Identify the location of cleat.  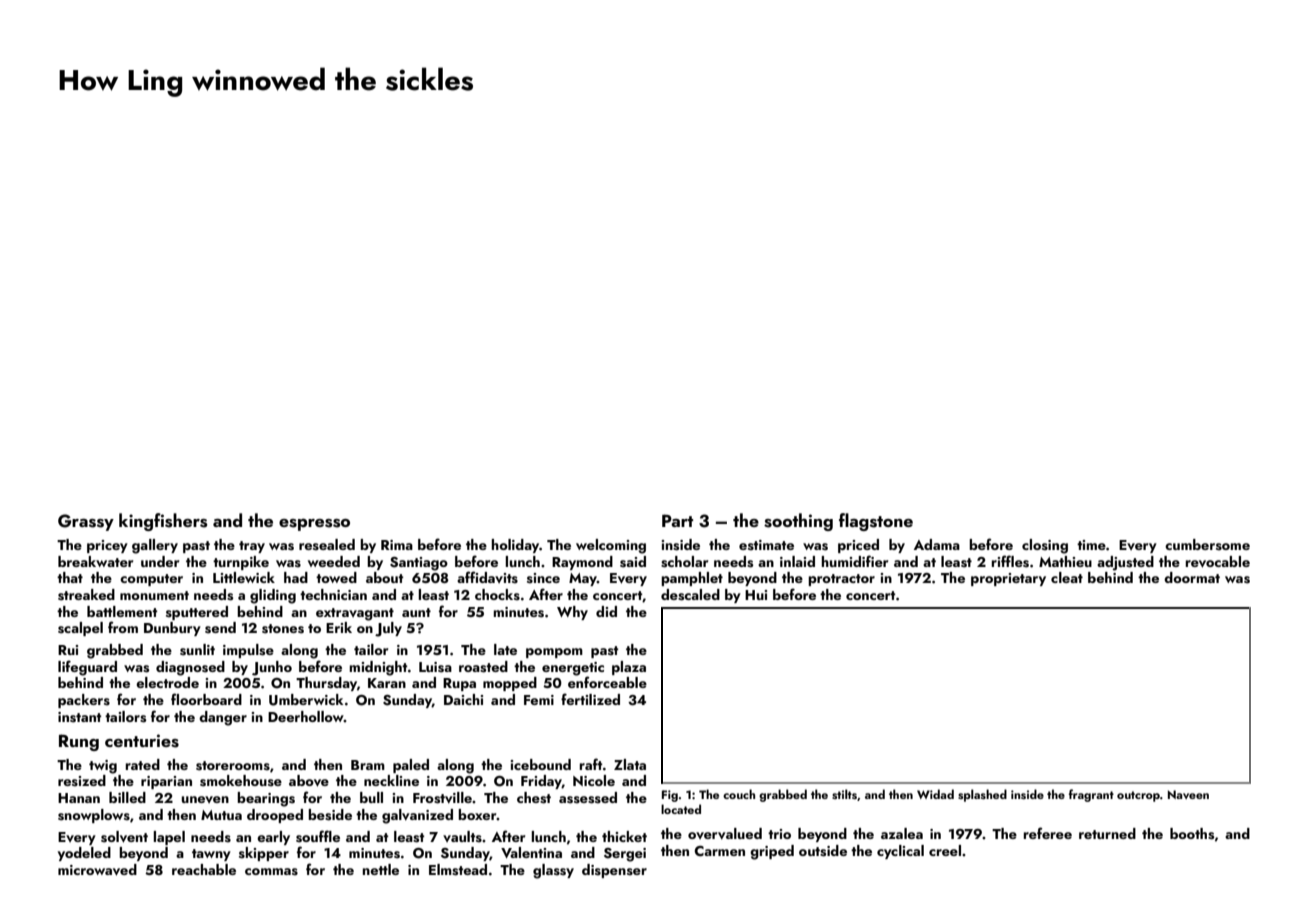
(1067, 577).
